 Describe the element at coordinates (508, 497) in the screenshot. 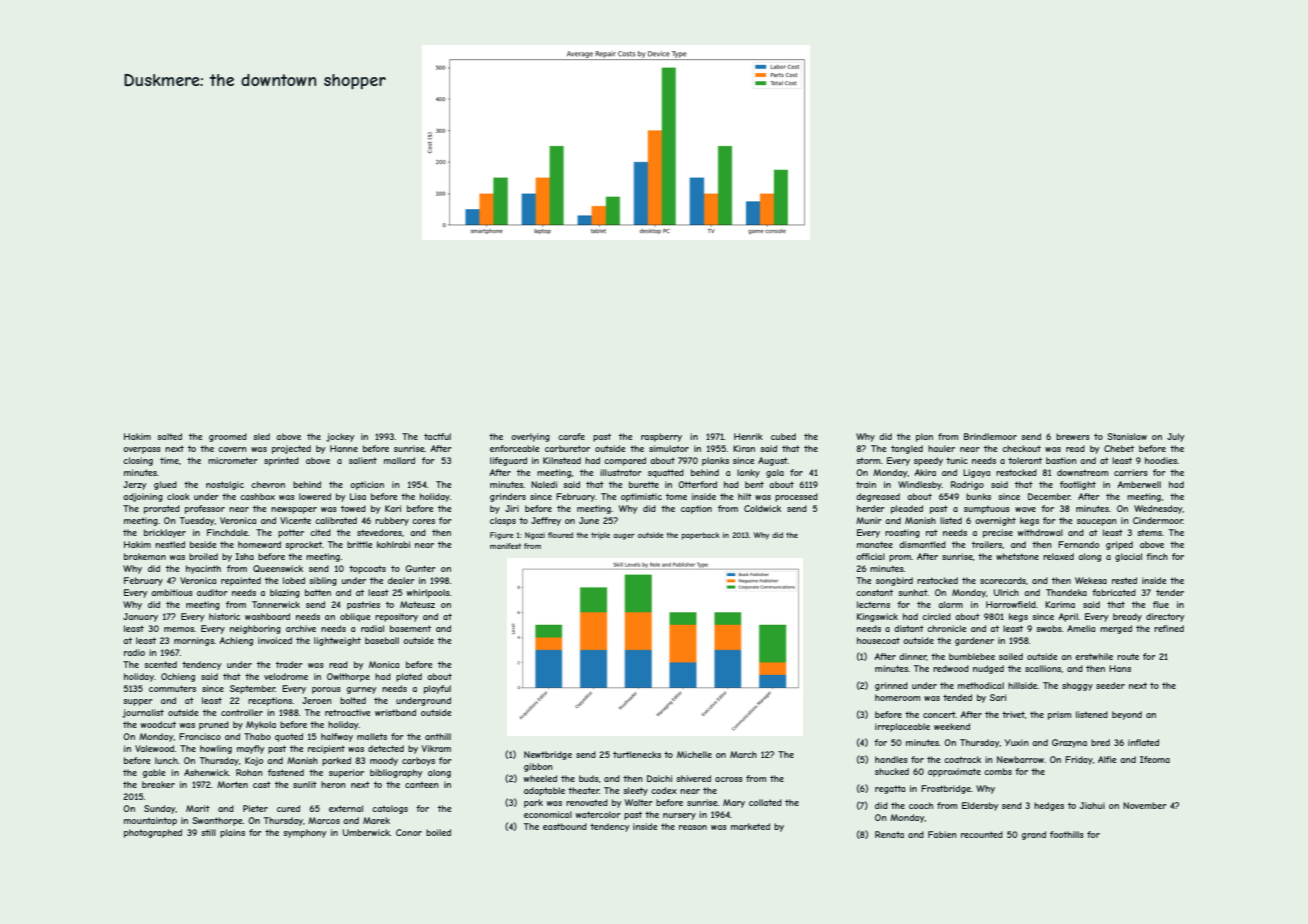

I see `grinders` at that location.
